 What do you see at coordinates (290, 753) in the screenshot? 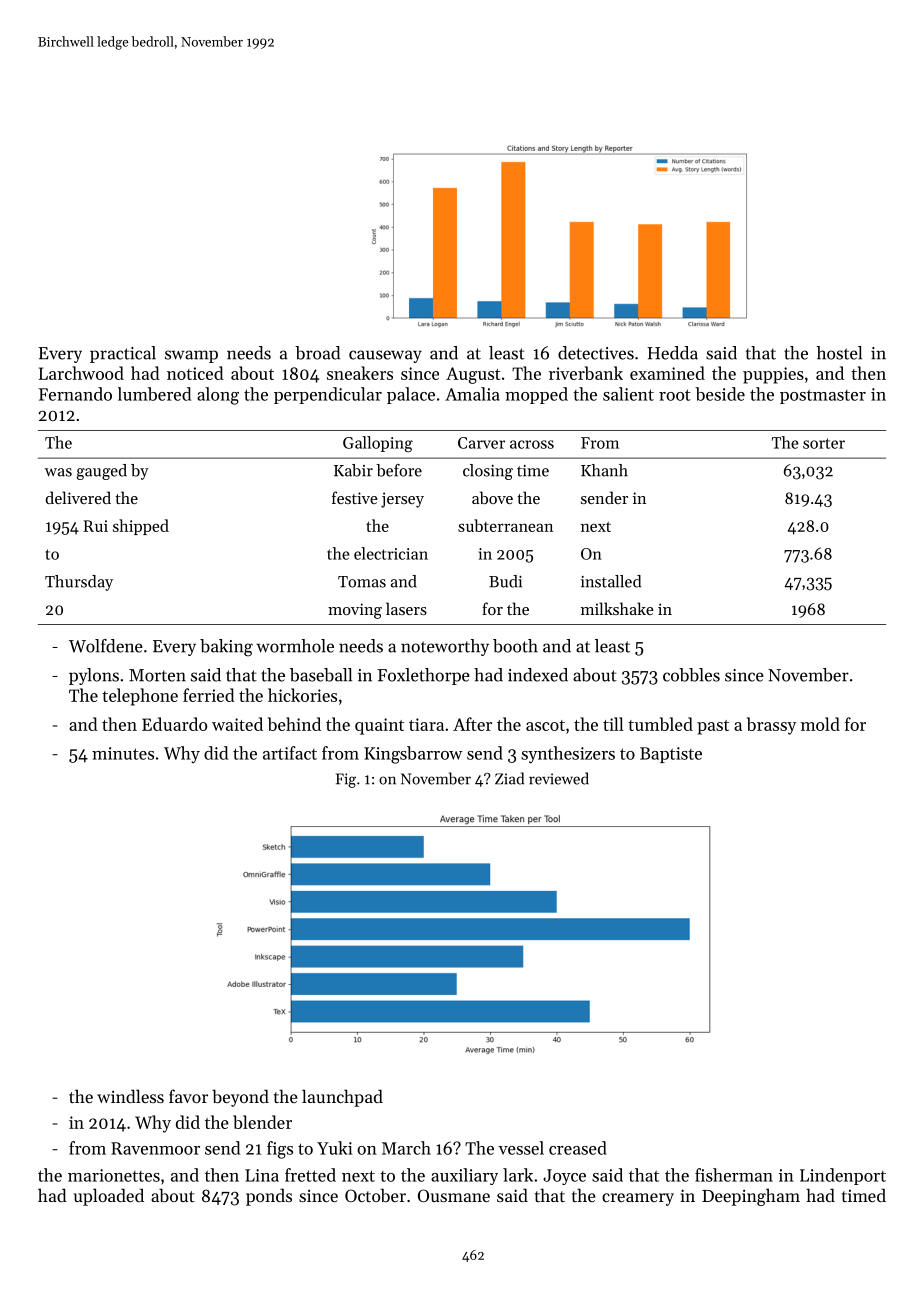
I see `artifact` at bounding box center [290, 753].
